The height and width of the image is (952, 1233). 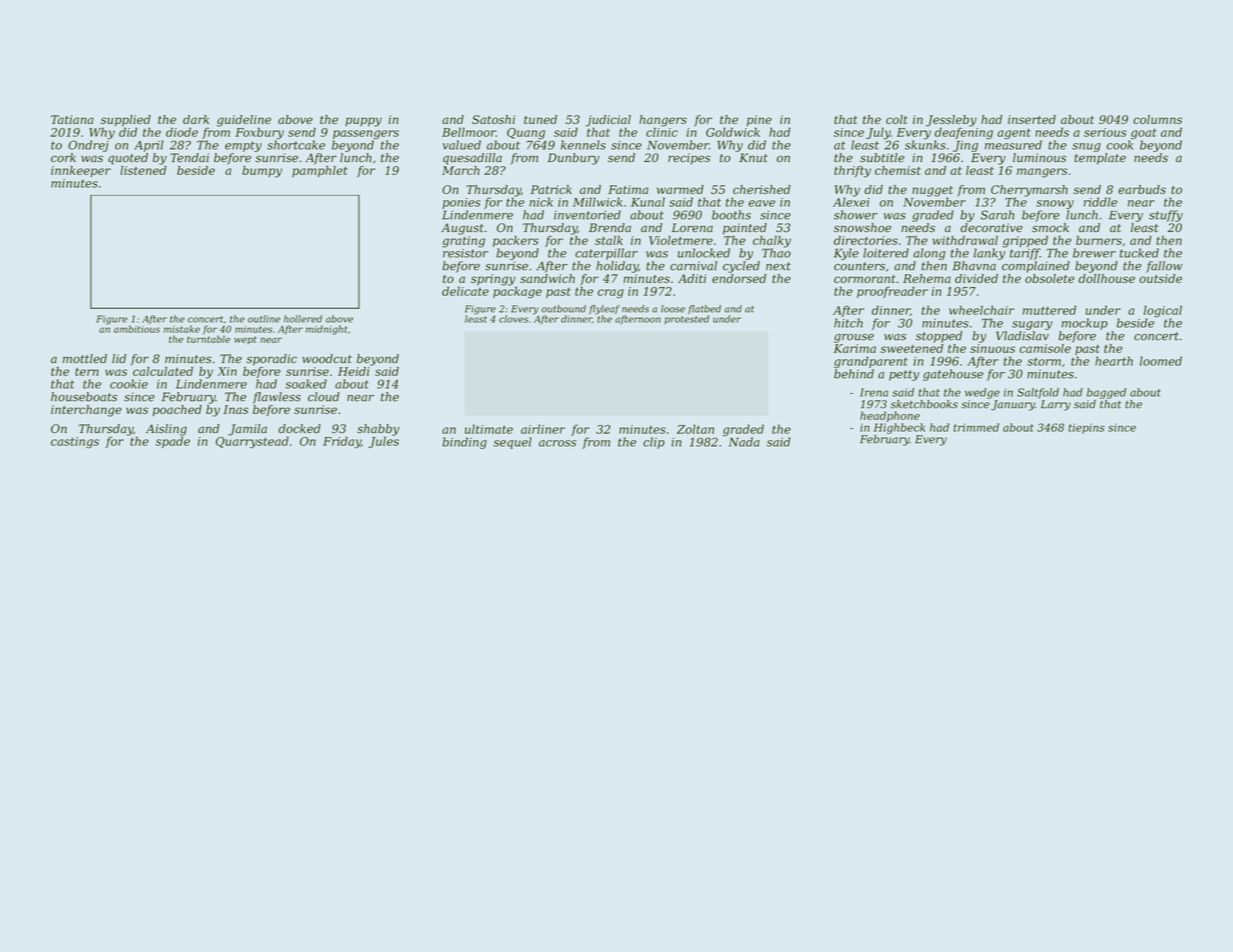 I want to click on lanky, so click(x=989, y=254).
